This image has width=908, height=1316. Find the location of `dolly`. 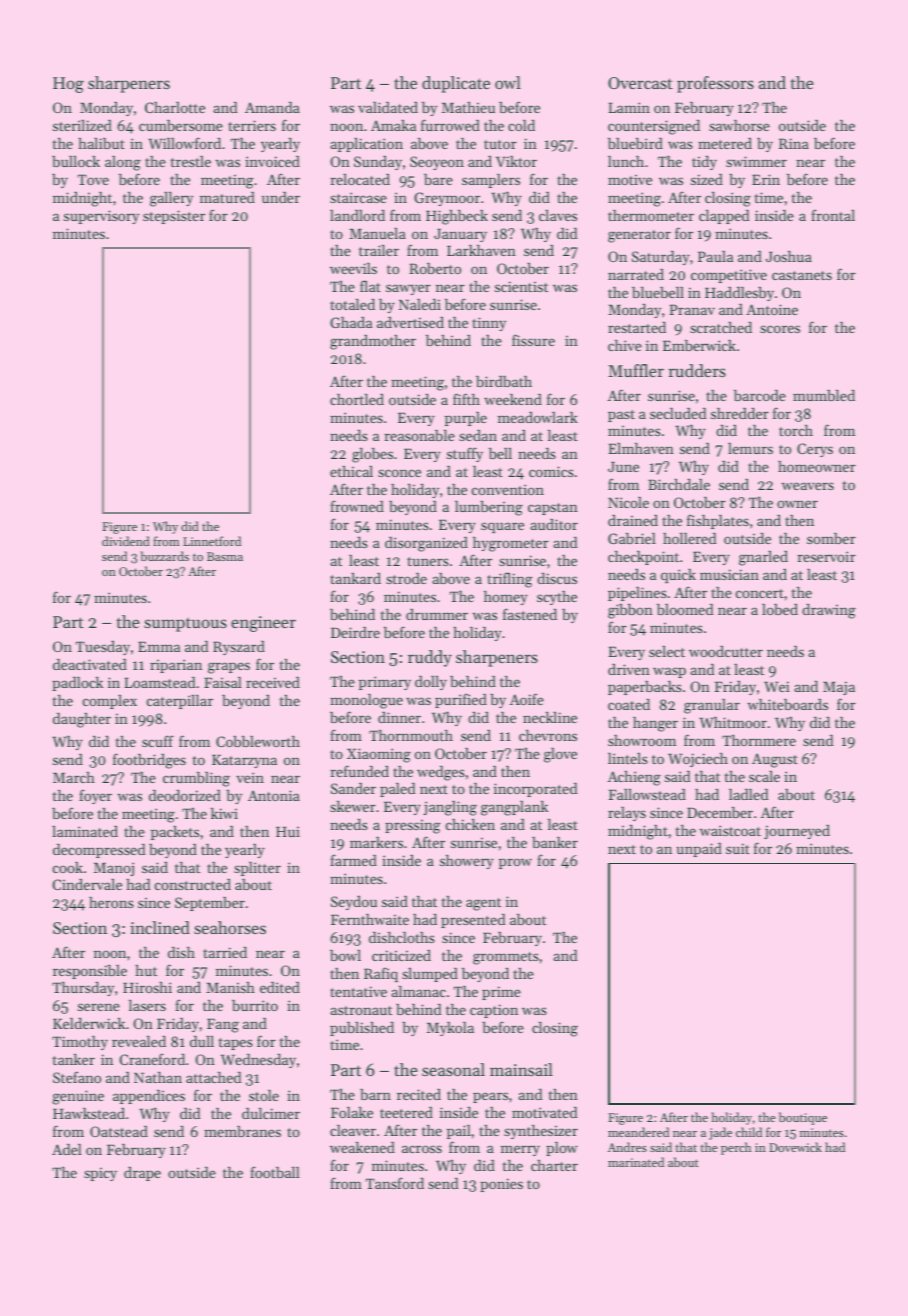

dolly is located at coordinates (431, 683).
